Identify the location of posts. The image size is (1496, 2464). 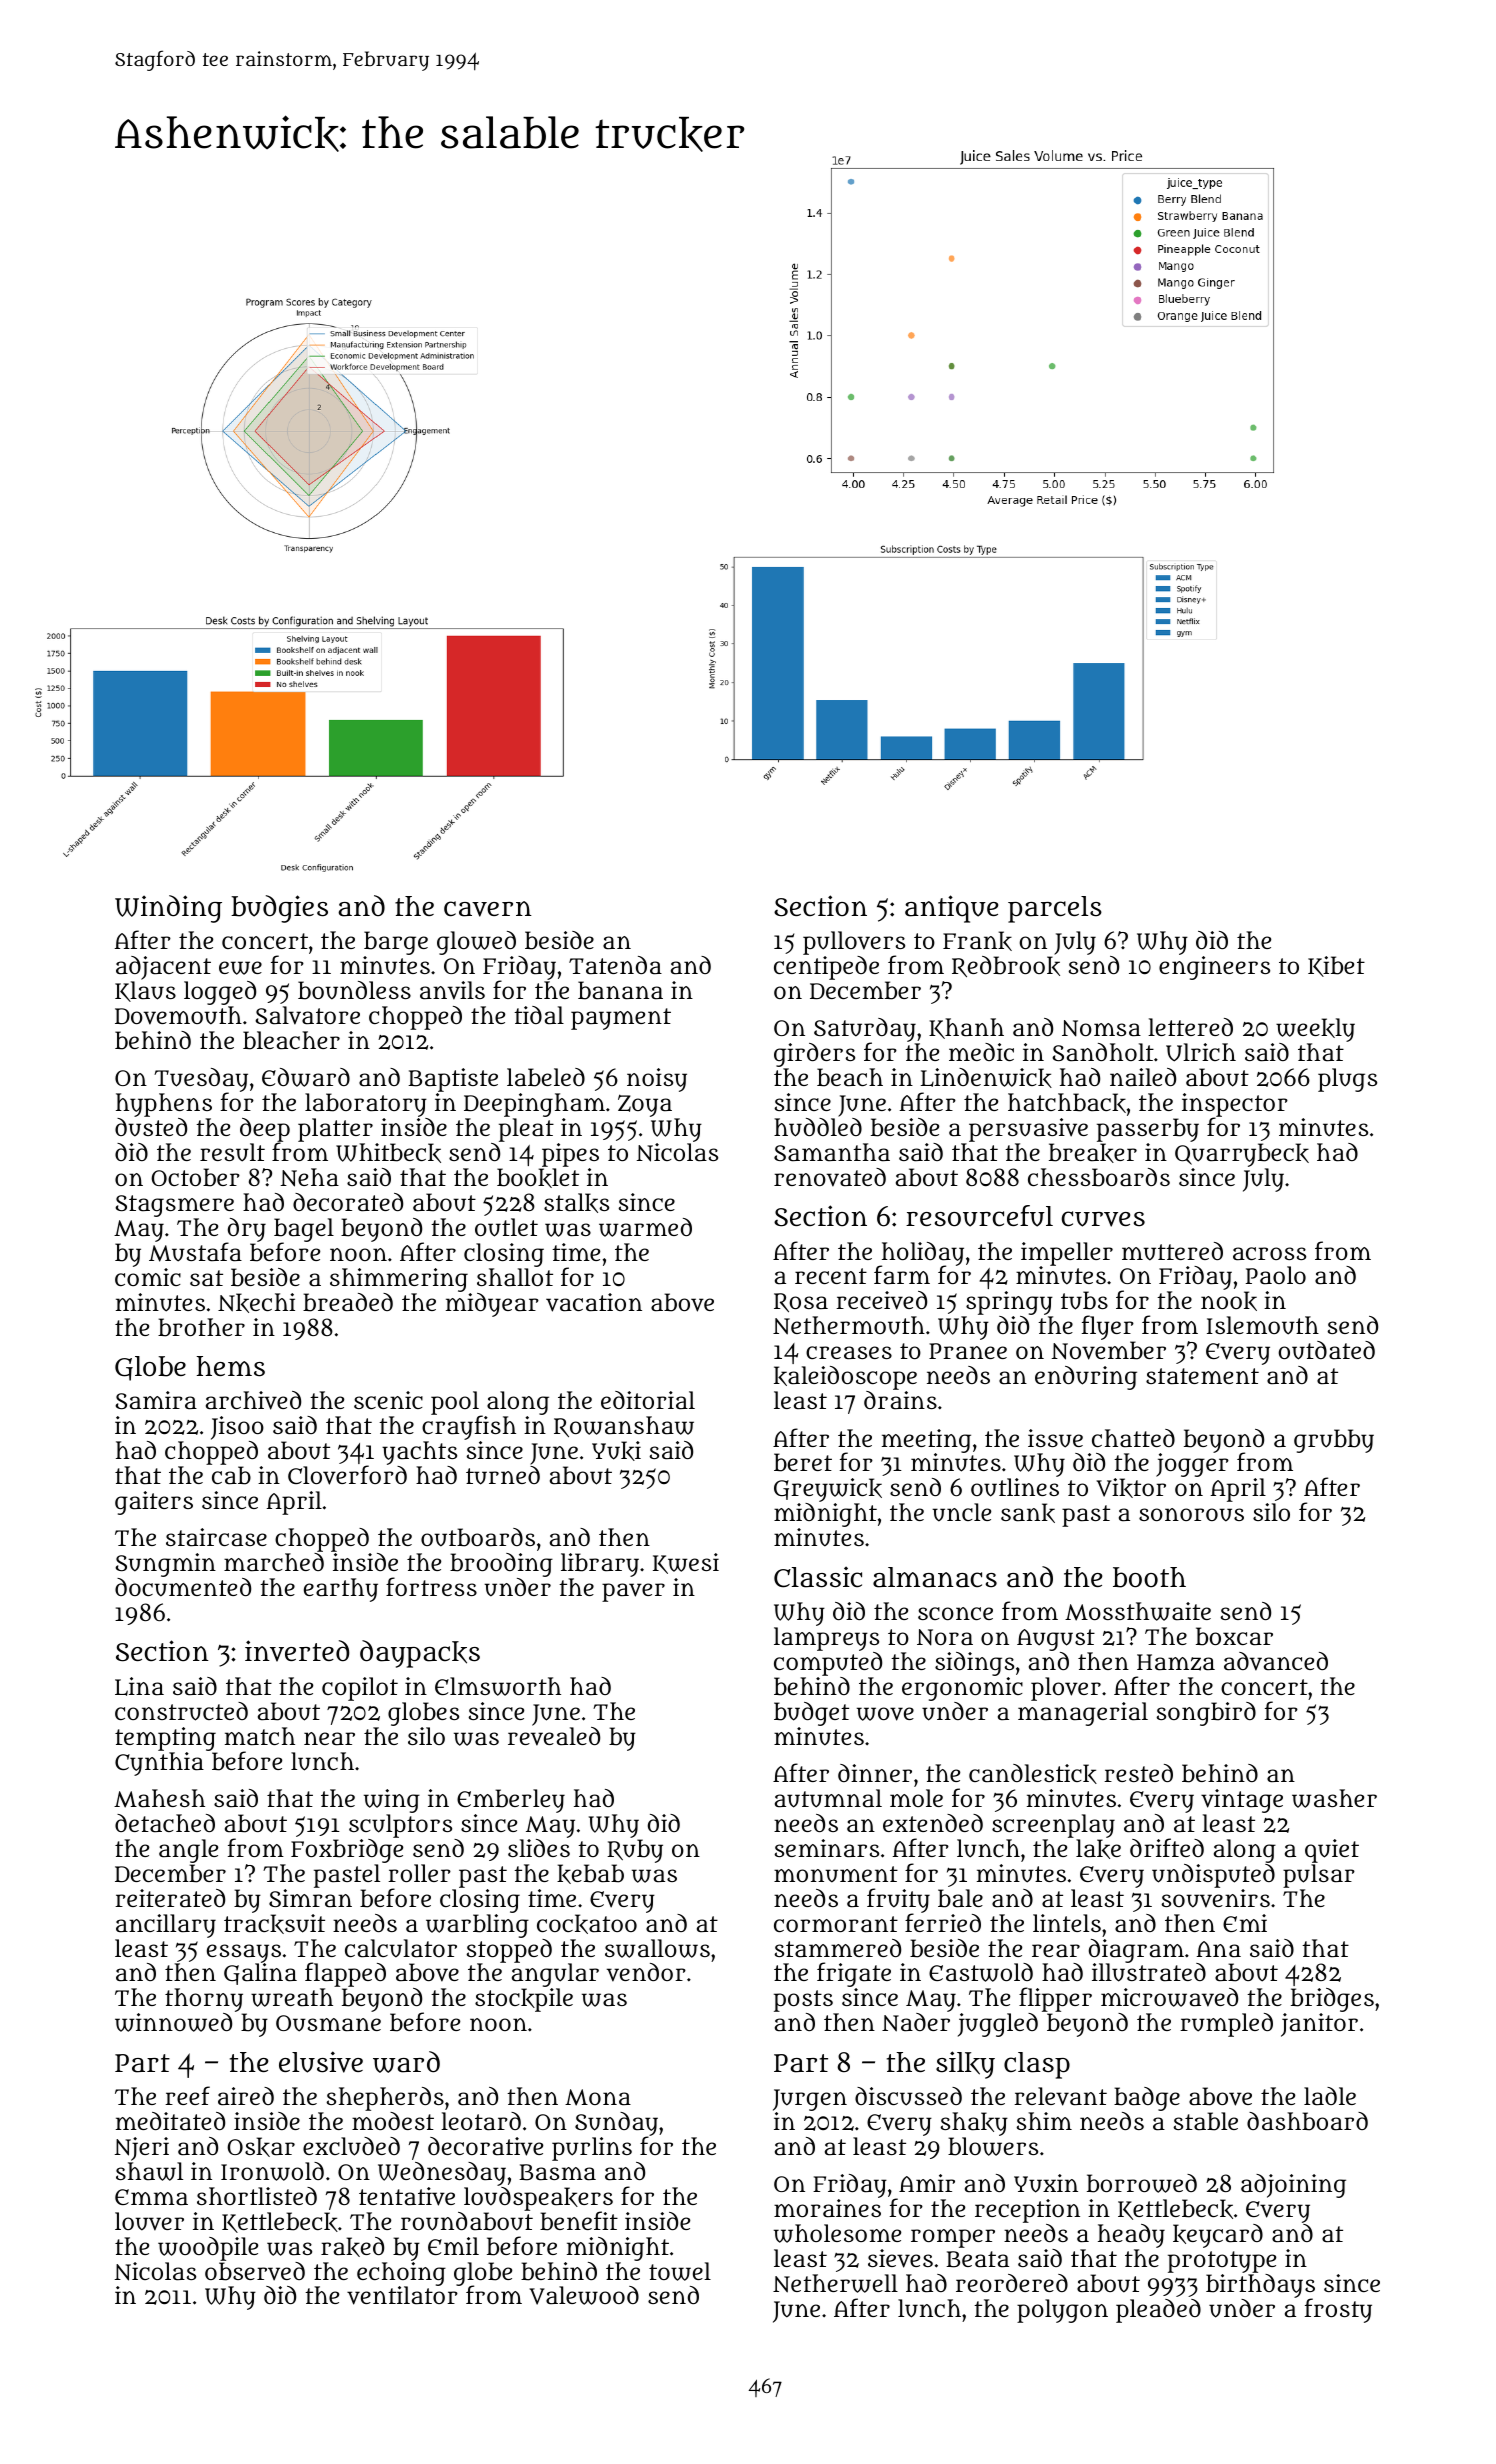
(803, 2001).
